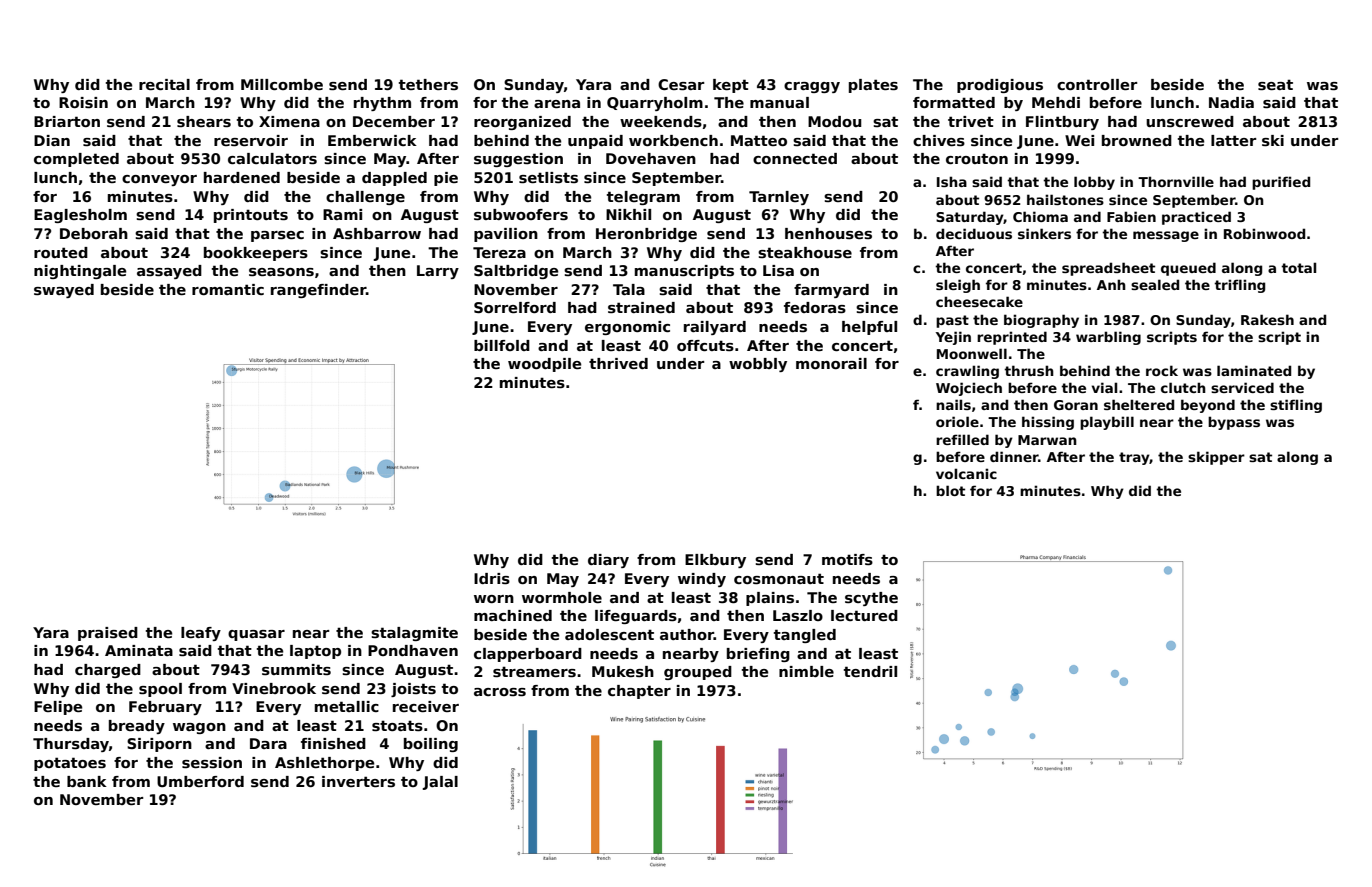  What do you see at coordinates (618, 363) in the screenshot?
I see `thrived` at bounding box center [618, 363].
